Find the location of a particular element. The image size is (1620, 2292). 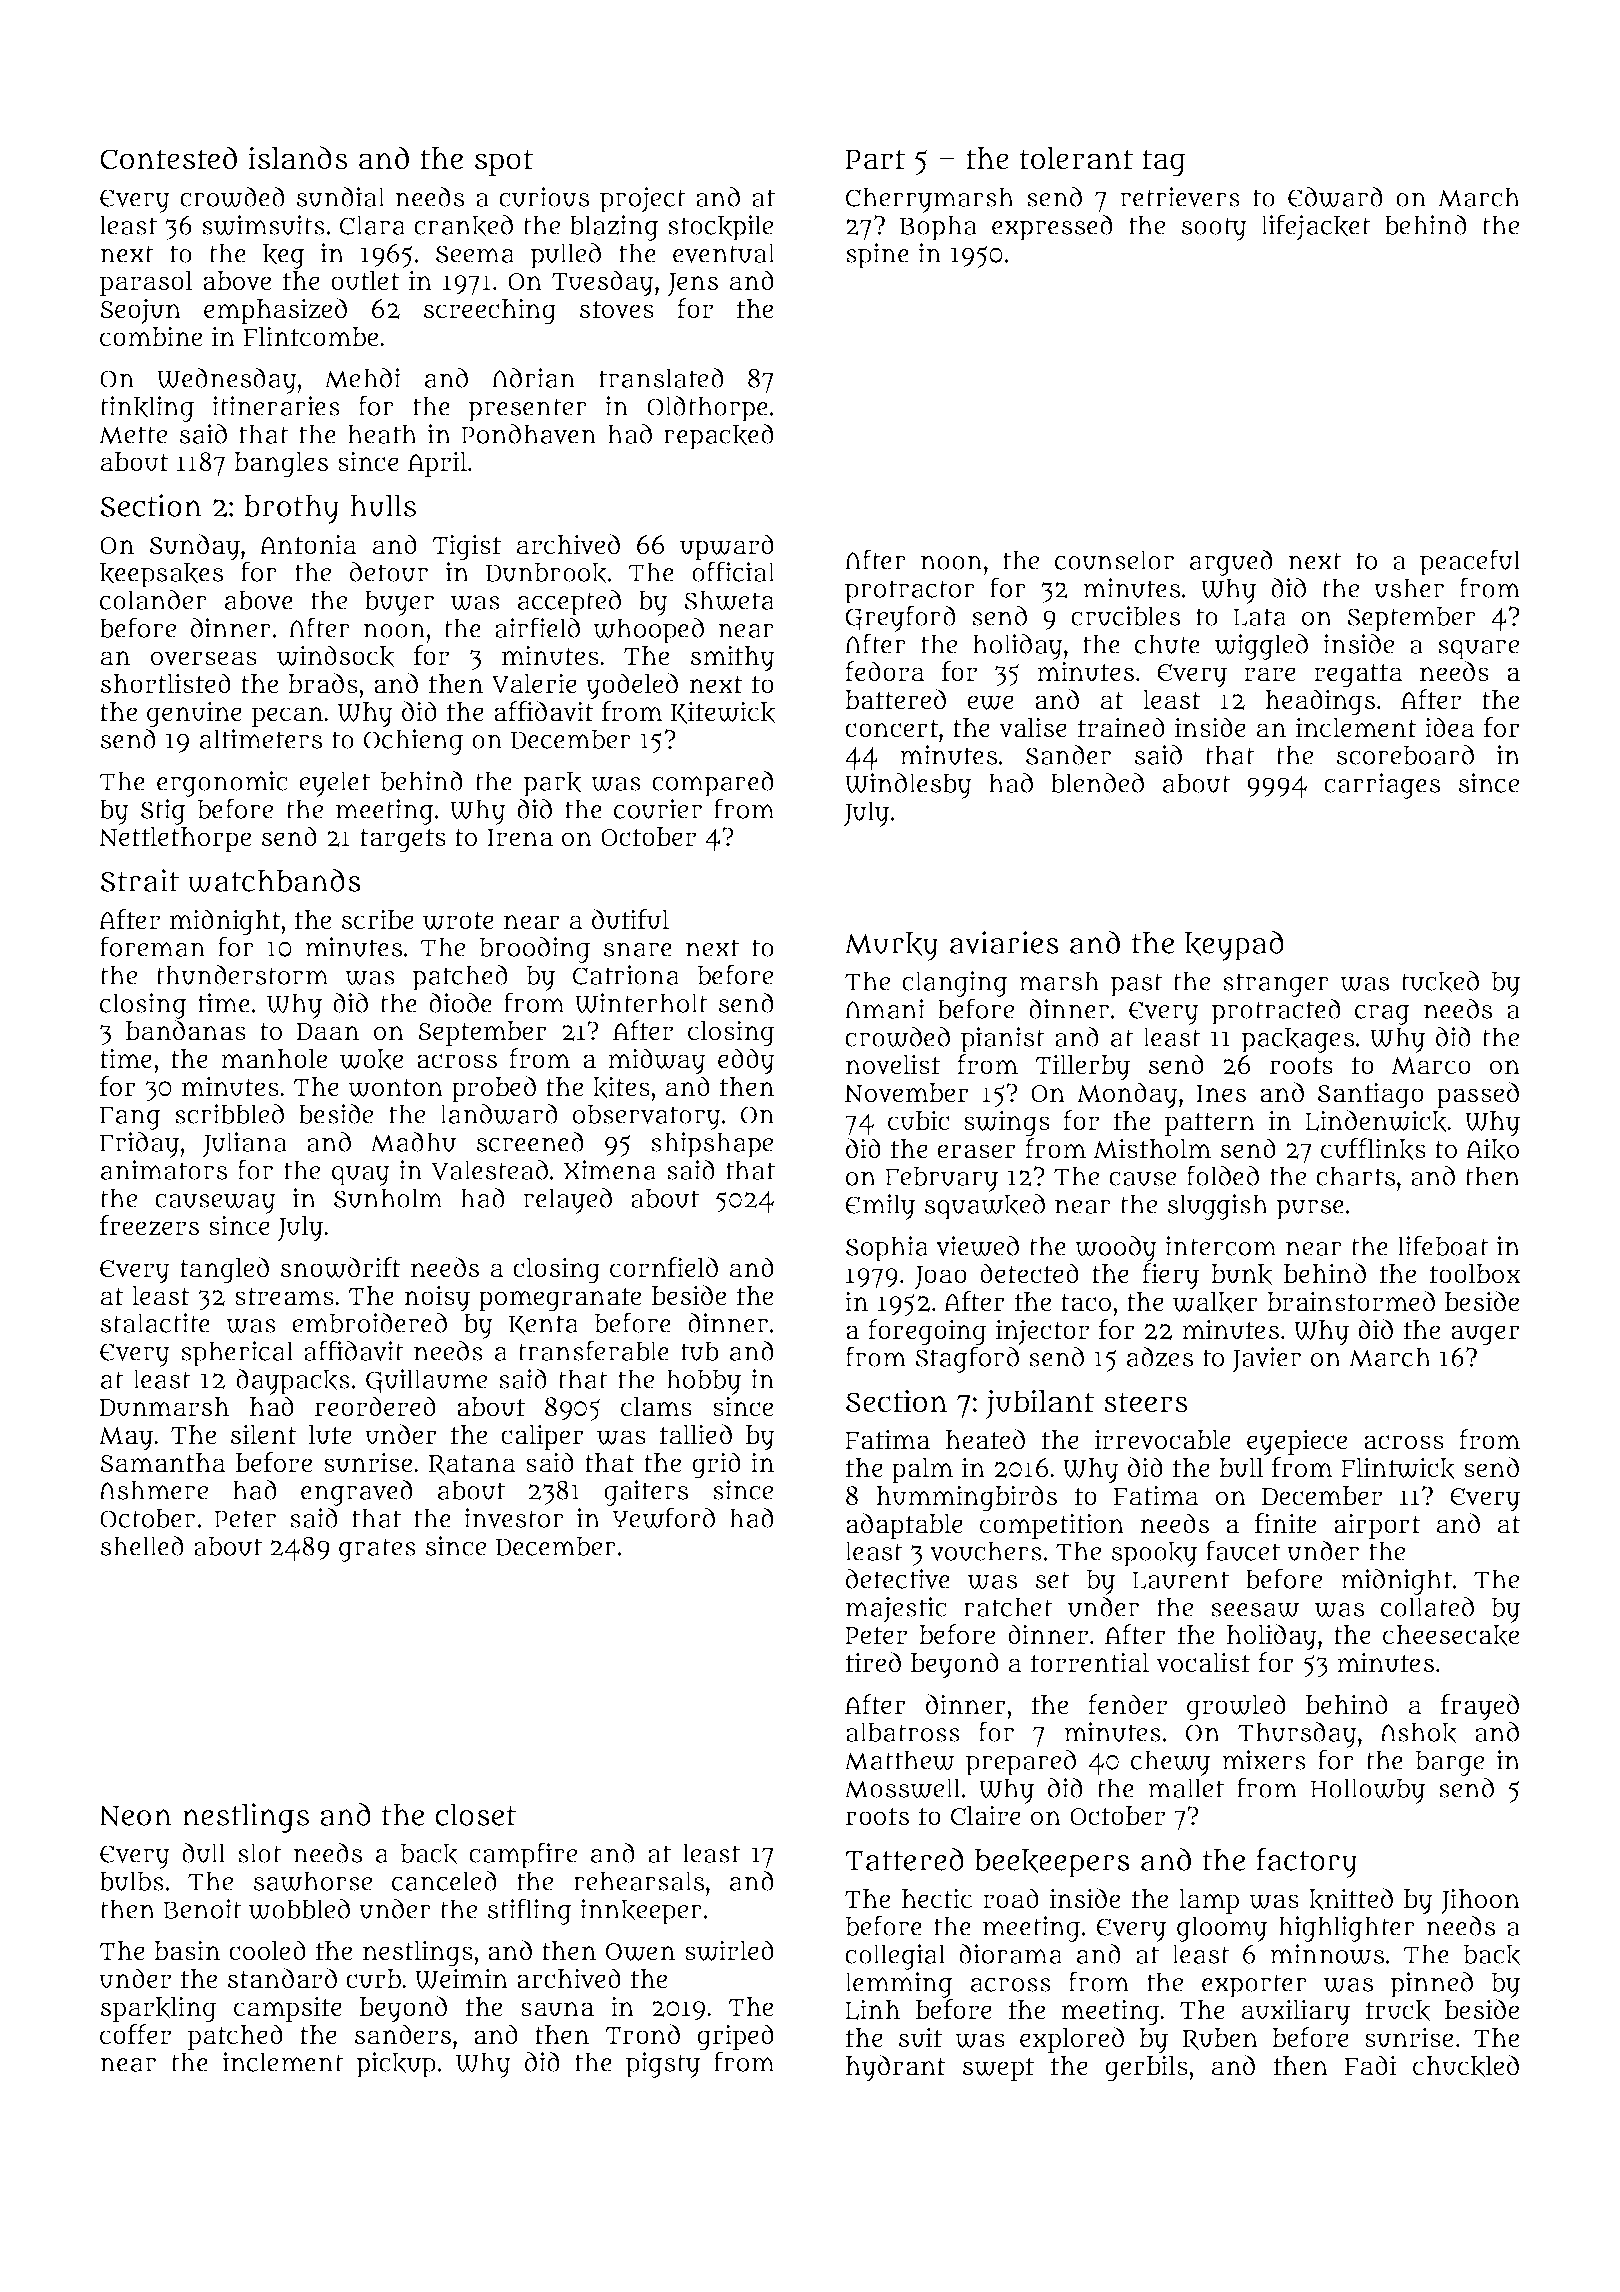

Amani is located at coordinates (885, 1009).
